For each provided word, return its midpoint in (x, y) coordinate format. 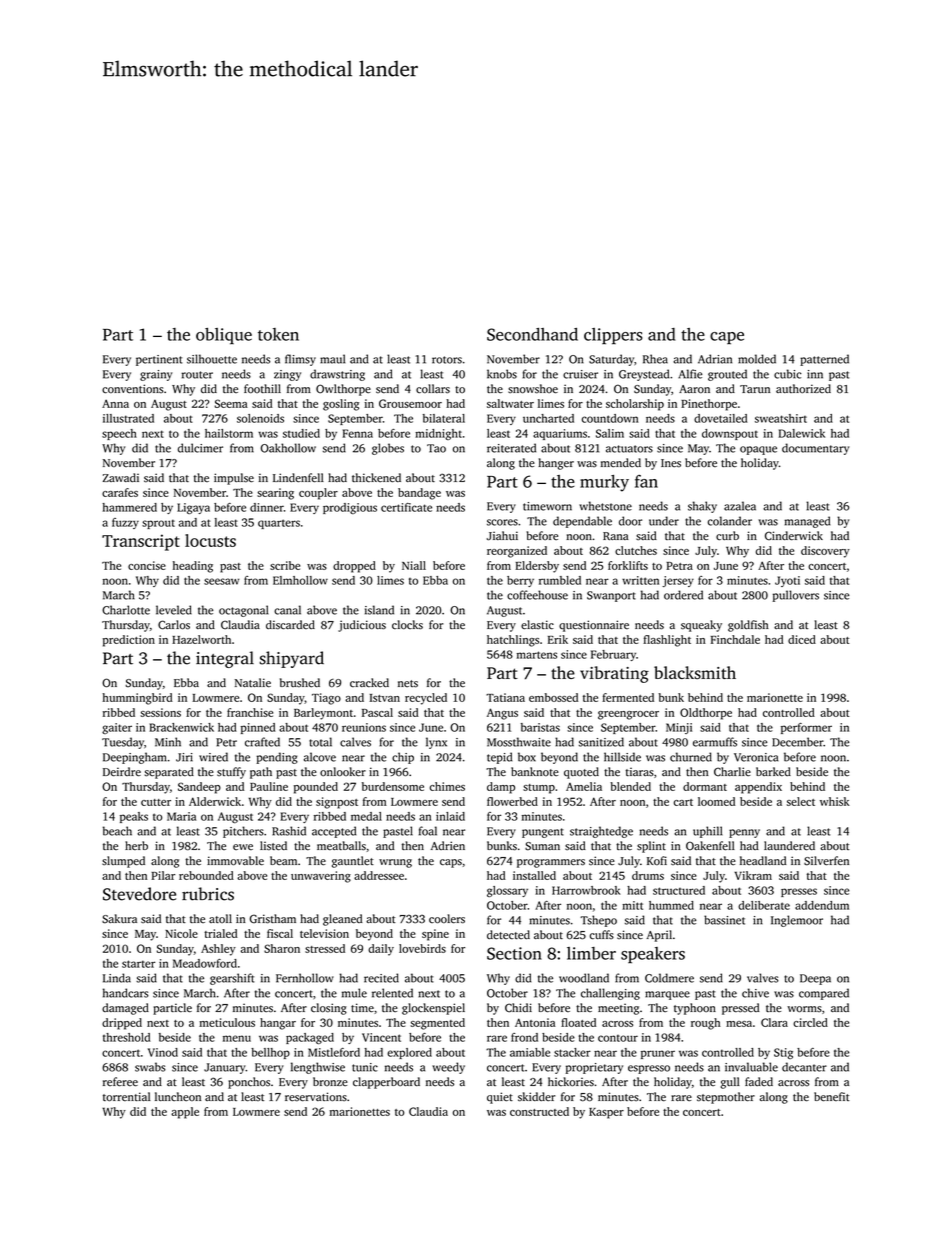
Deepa (815, 979)
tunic (365, 1067)
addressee (379, 875)
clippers (613, 336)
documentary (815, 449)
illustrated (128, 418)
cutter (156, 802)
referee (120, 1082)
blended (630, 786)
